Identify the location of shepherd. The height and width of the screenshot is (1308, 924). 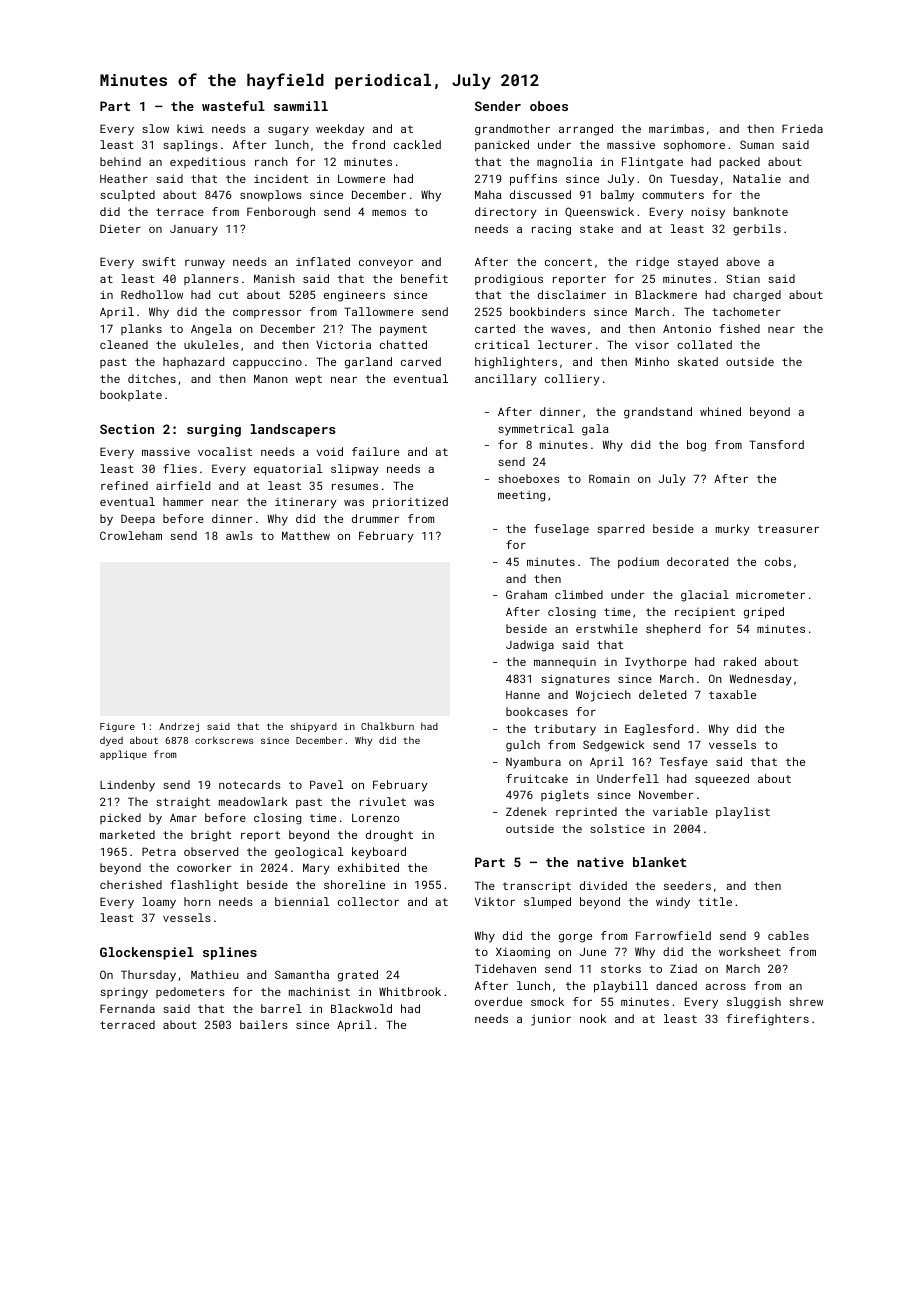
(673, 630).
